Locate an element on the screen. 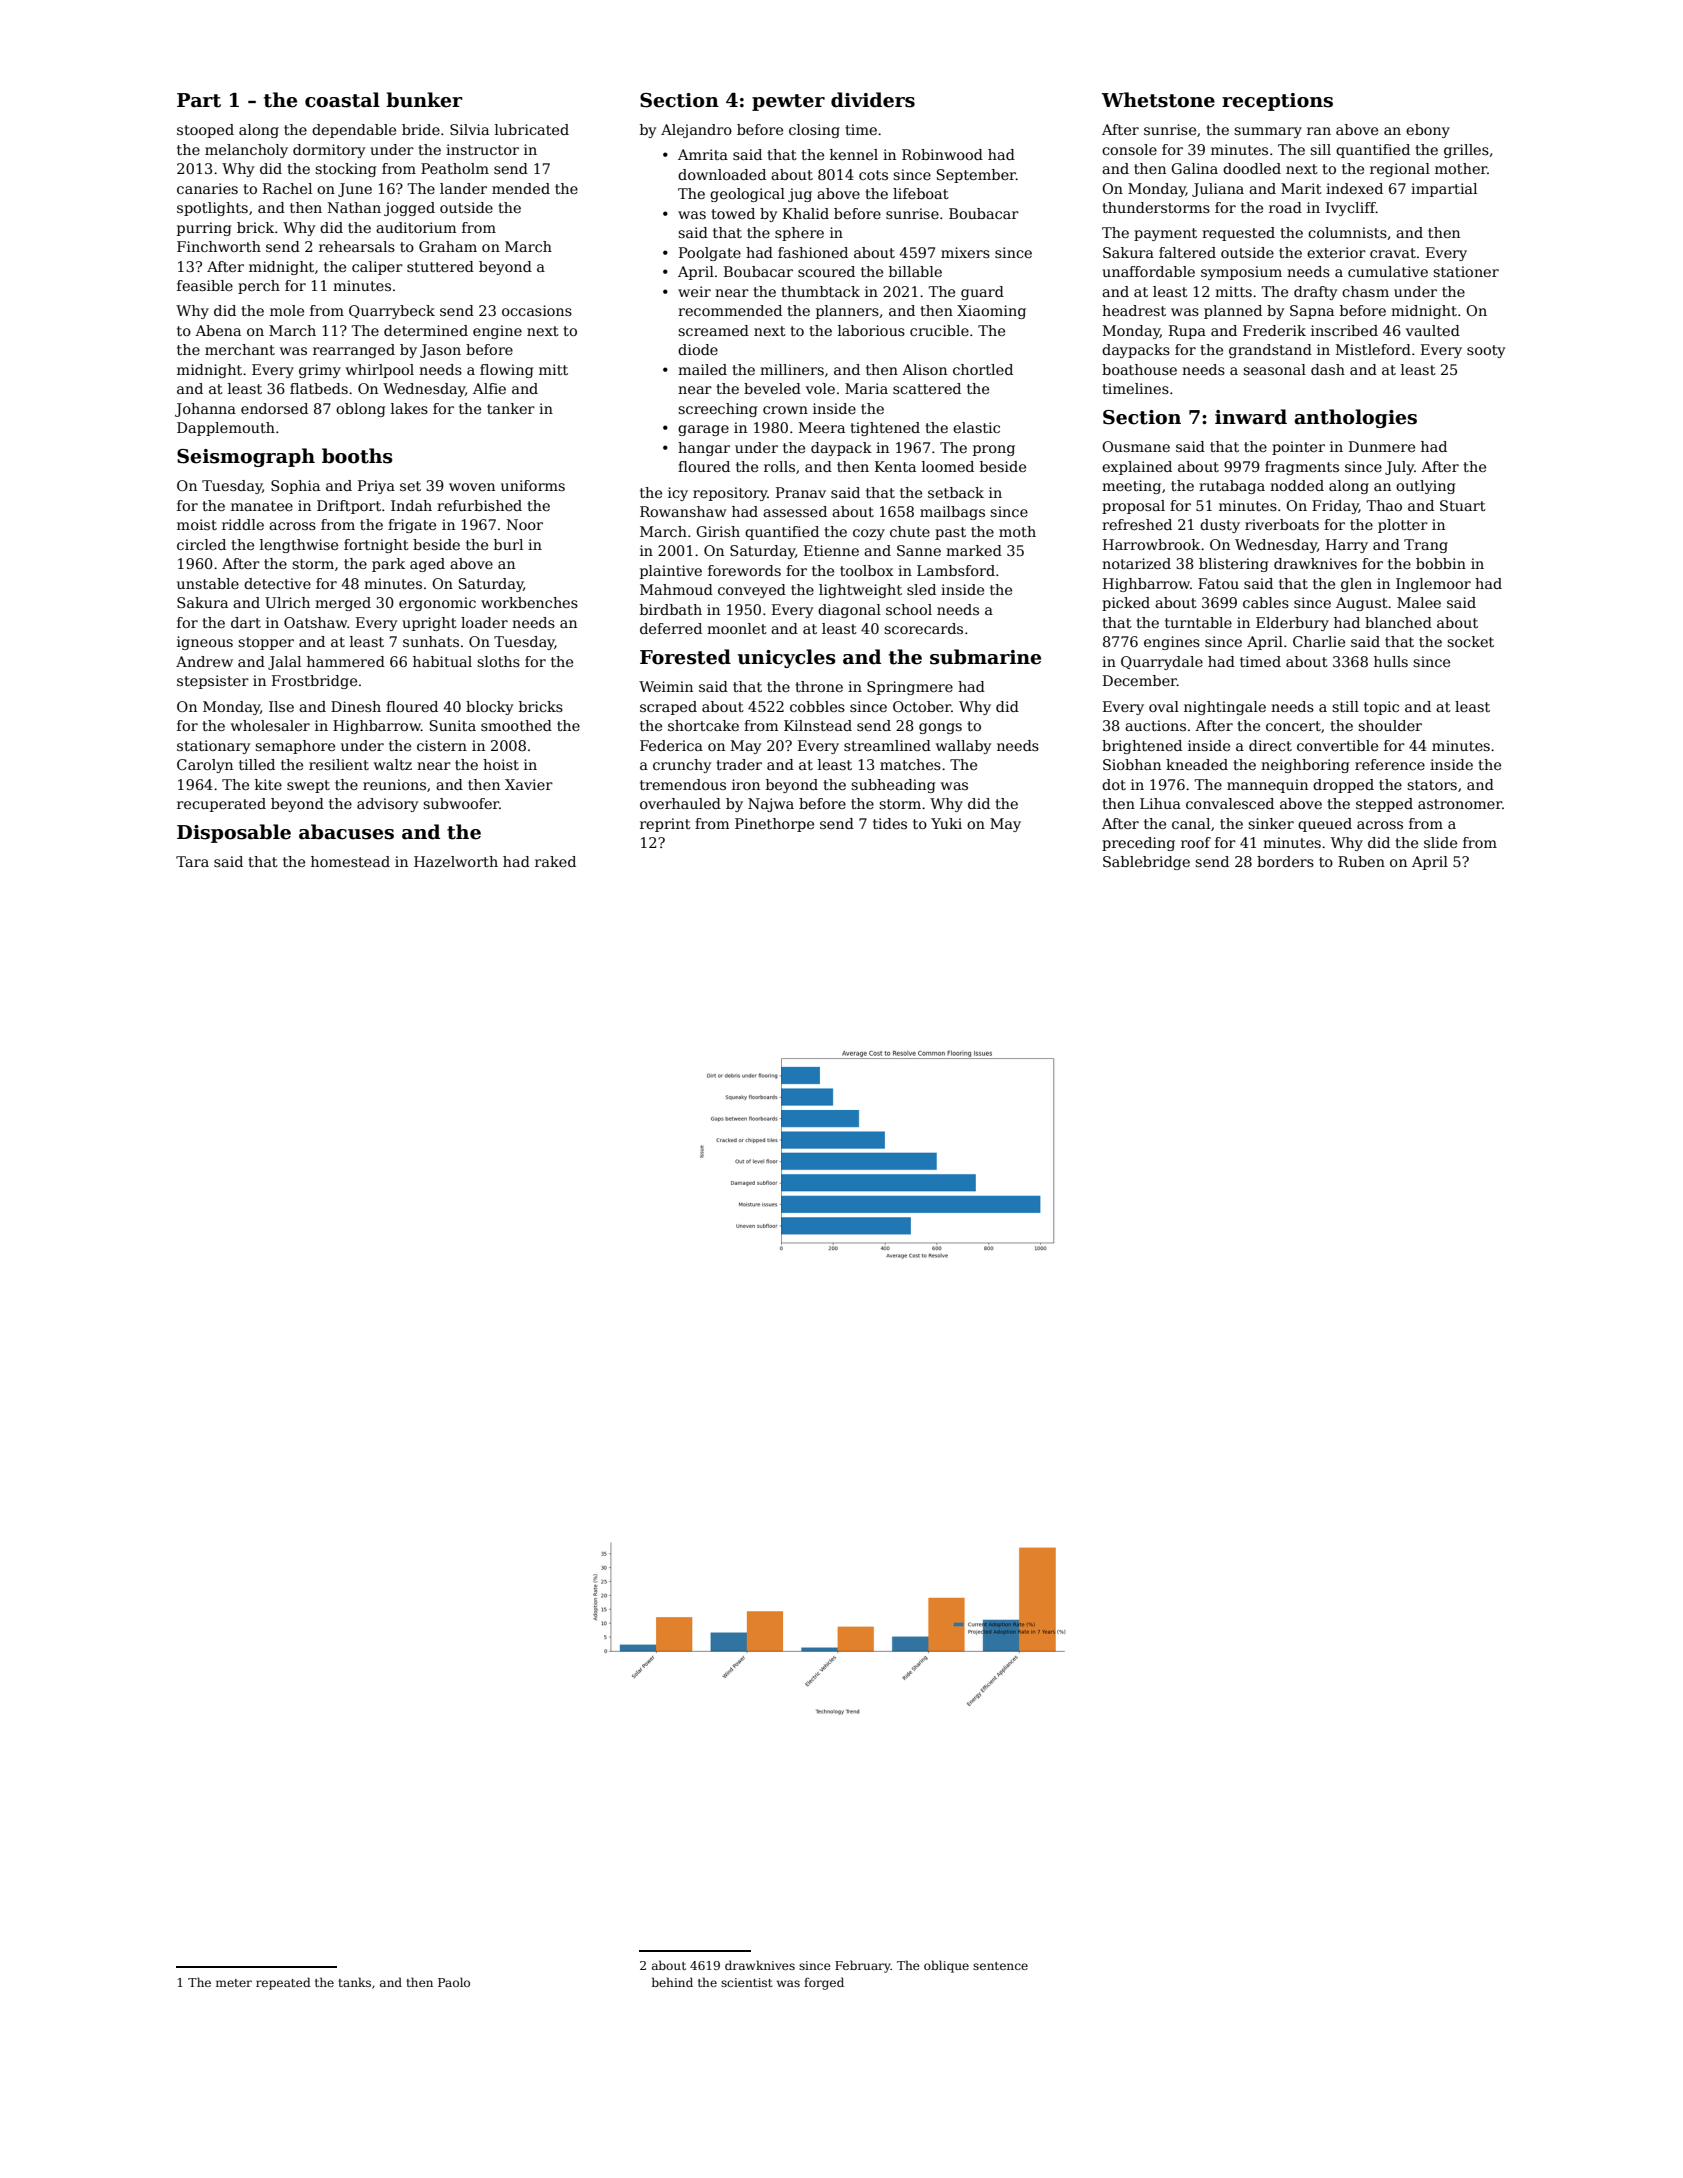 Image resolution: width=1683 pixels, height=2178 pixels. tides is located at coordinates (890, 823).
